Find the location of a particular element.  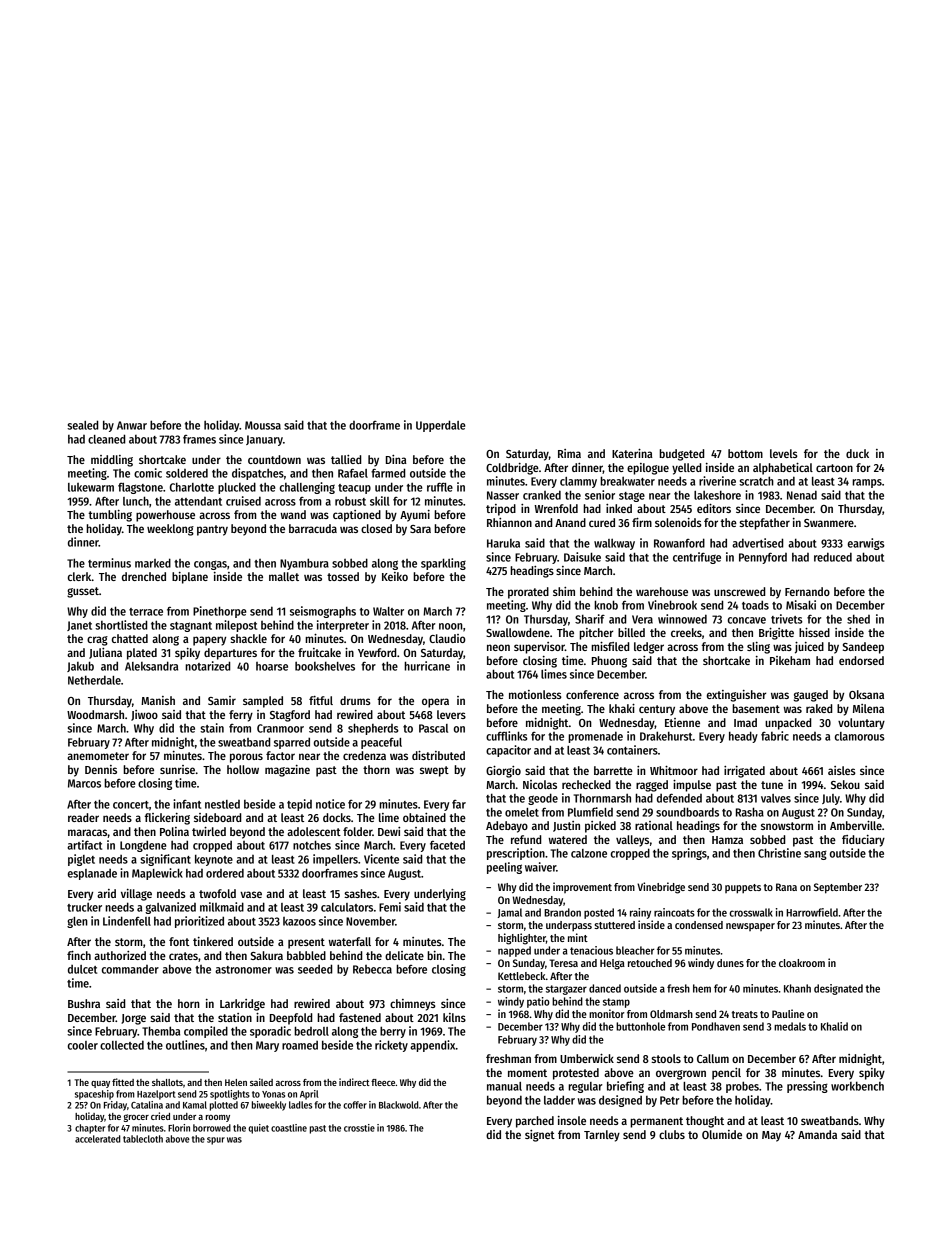

Upperdale is located at coordinates (441, 426).
